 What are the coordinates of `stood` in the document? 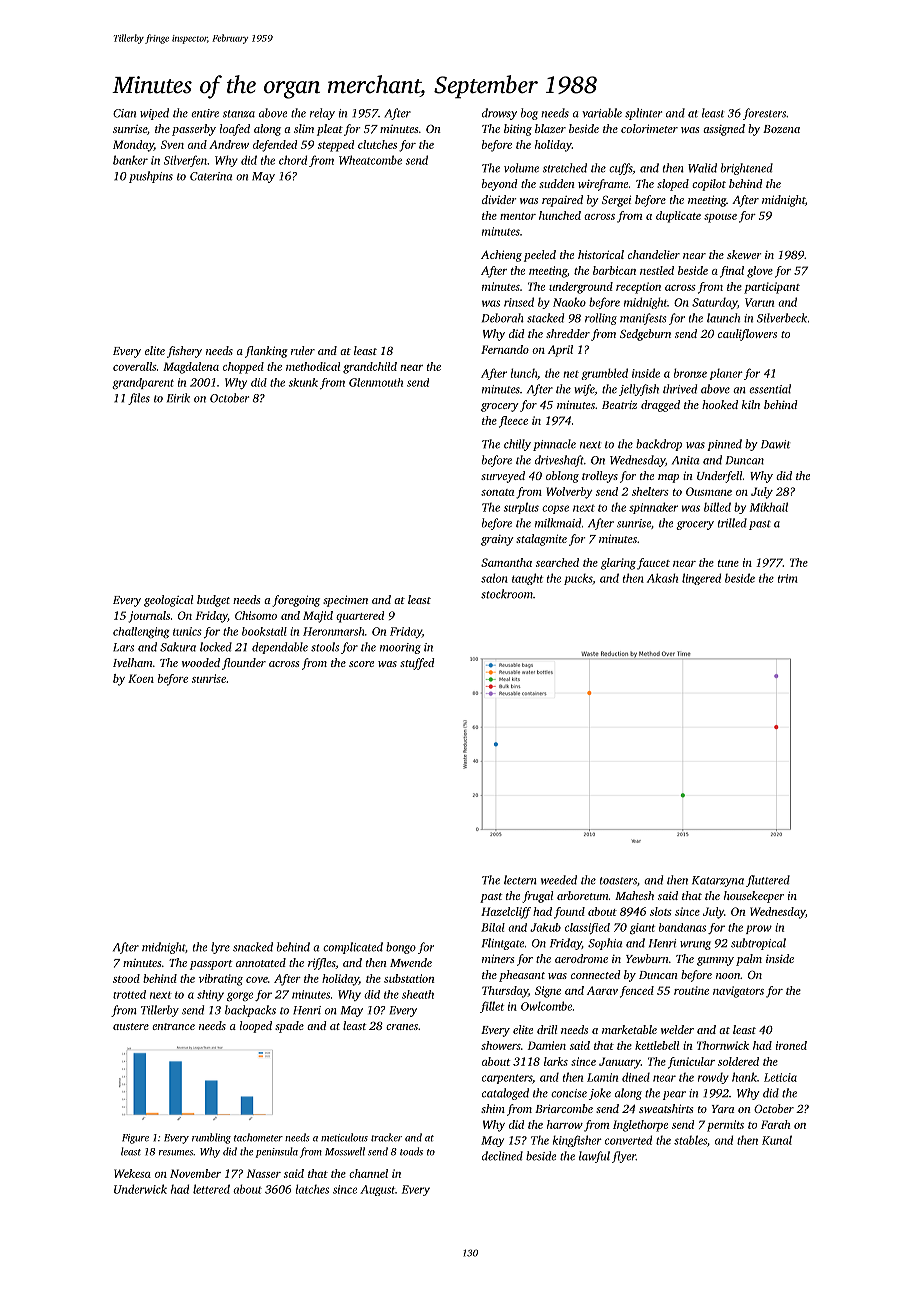 It's located at (126, 978).
